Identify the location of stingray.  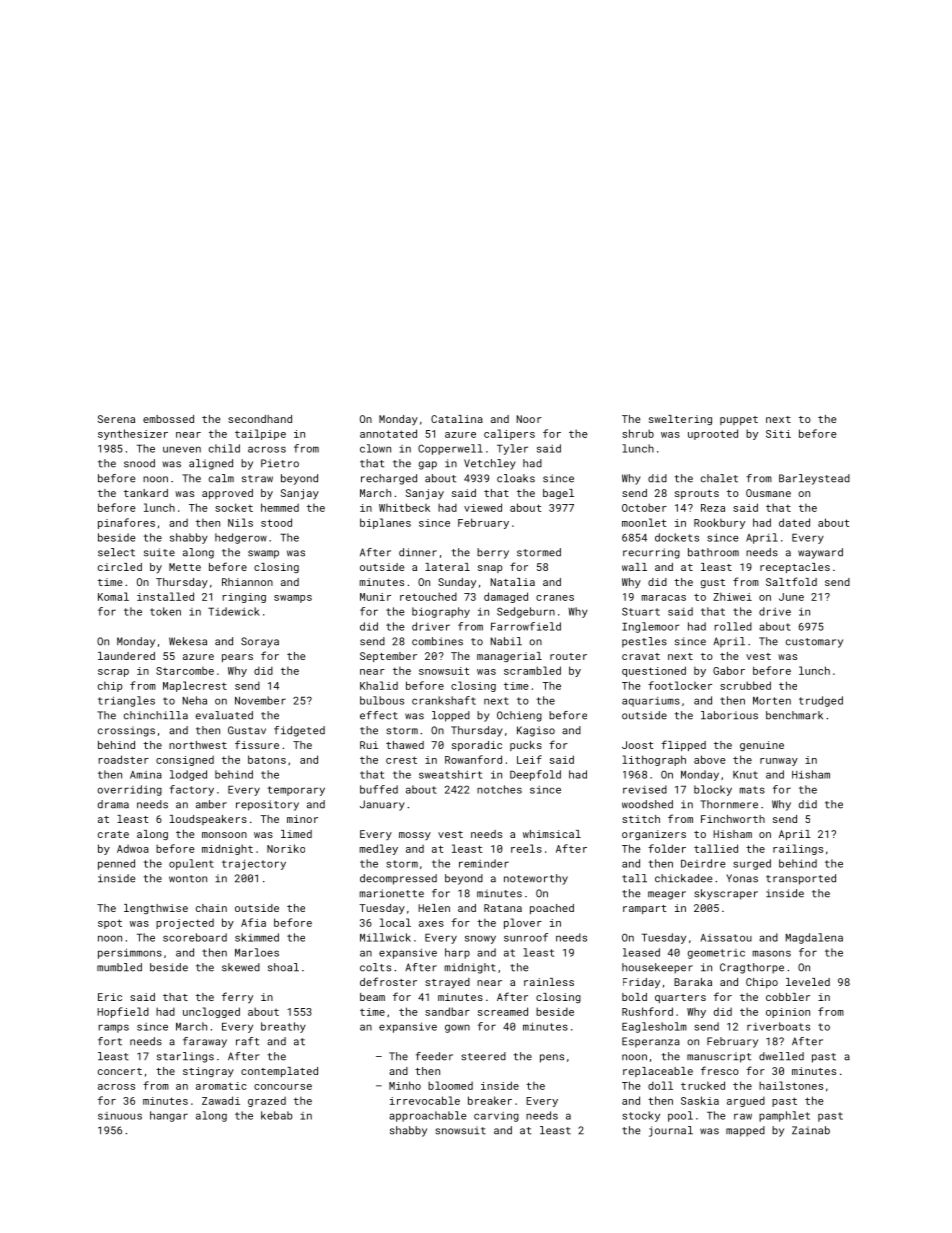
(208, 1072).
